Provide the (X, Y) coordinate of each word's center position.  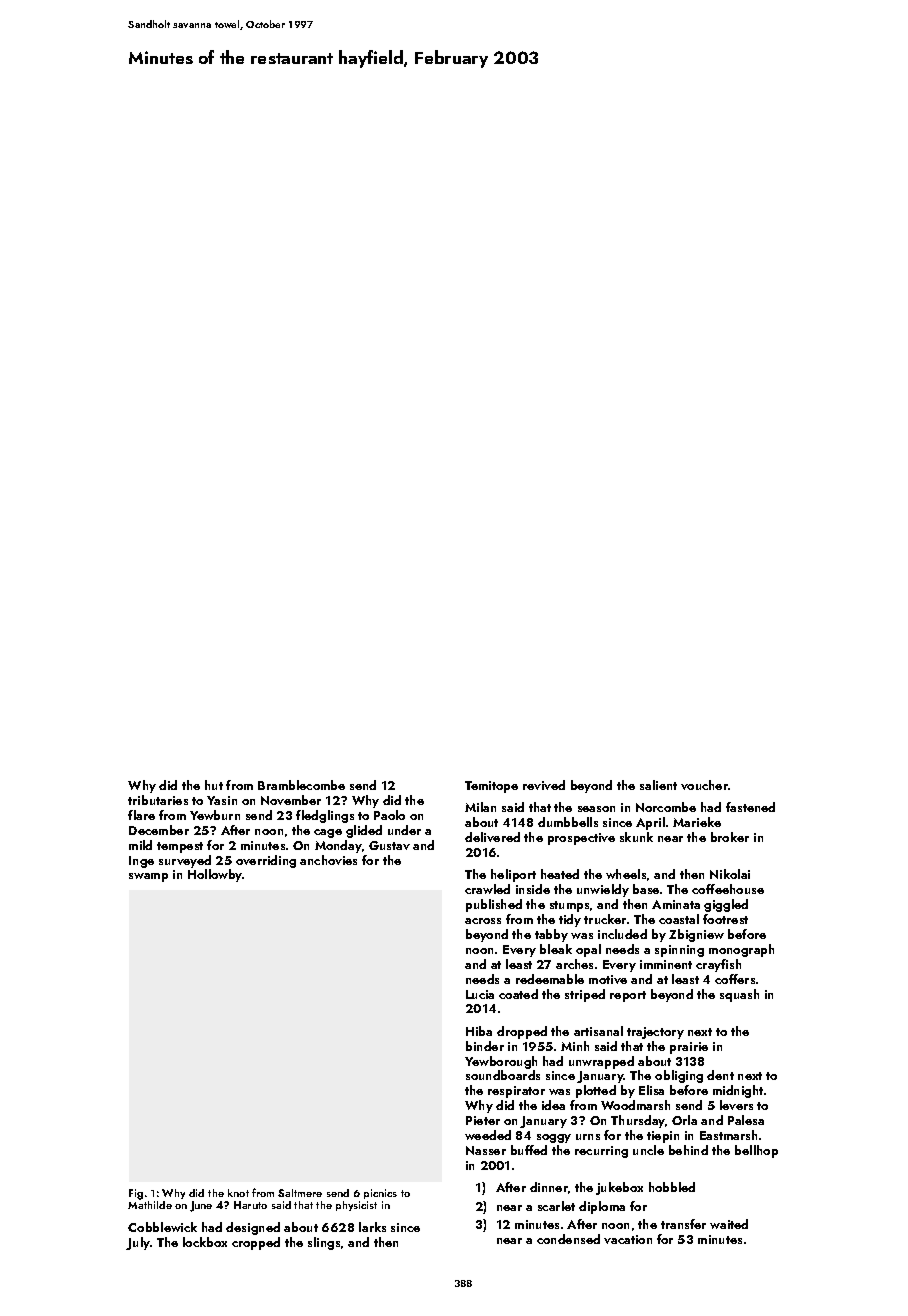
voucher (704, 785)
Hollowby (215, 875)
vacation (628, 1239)
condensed (568, 1239)
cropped (256, 1243)
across (483, 921)
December (159, 830)
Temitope (491, 787)
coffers (735, 979)
